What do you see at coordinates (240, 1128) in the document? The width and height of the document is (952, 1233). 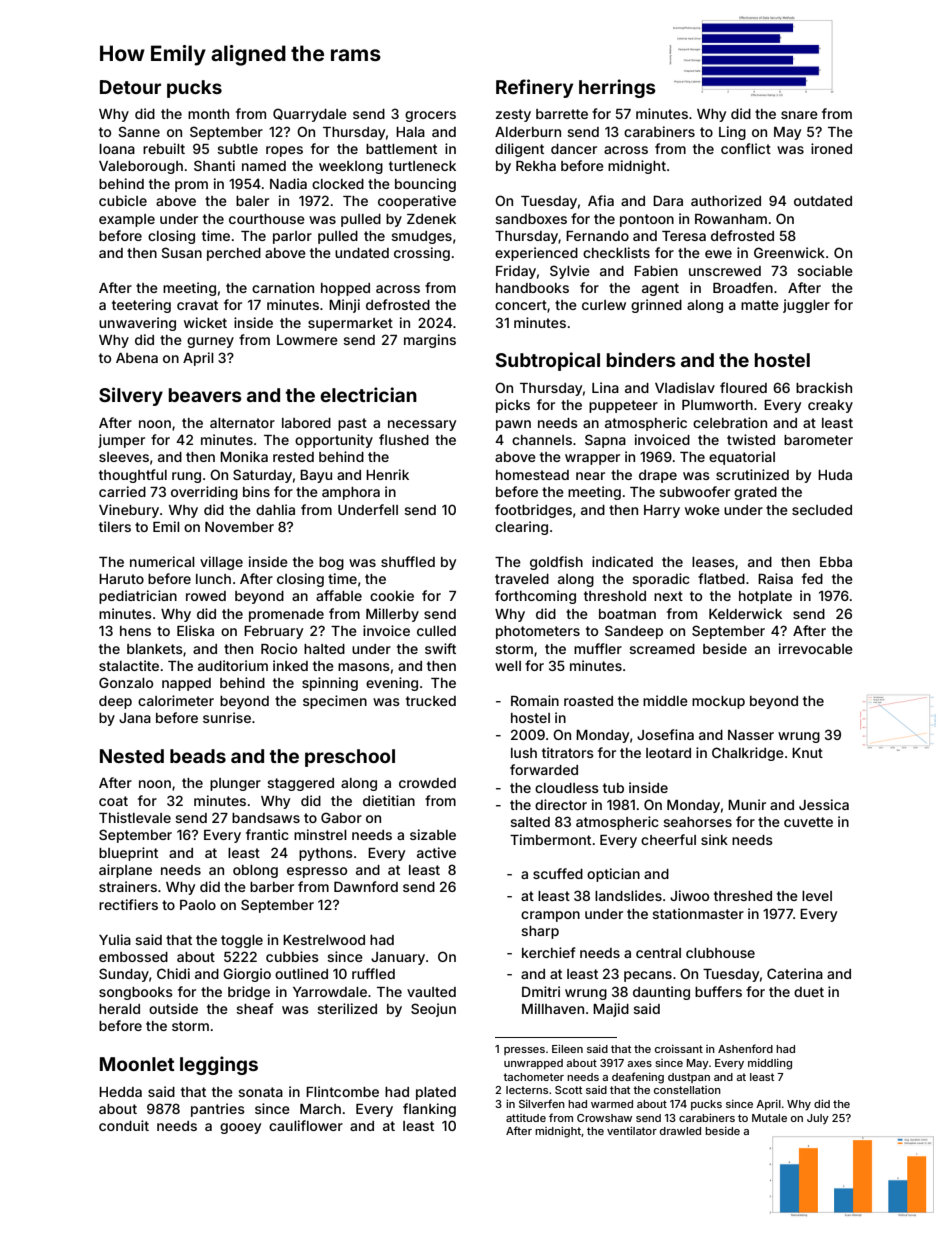 I see `gooey` at bounding box center [240, 1128].
